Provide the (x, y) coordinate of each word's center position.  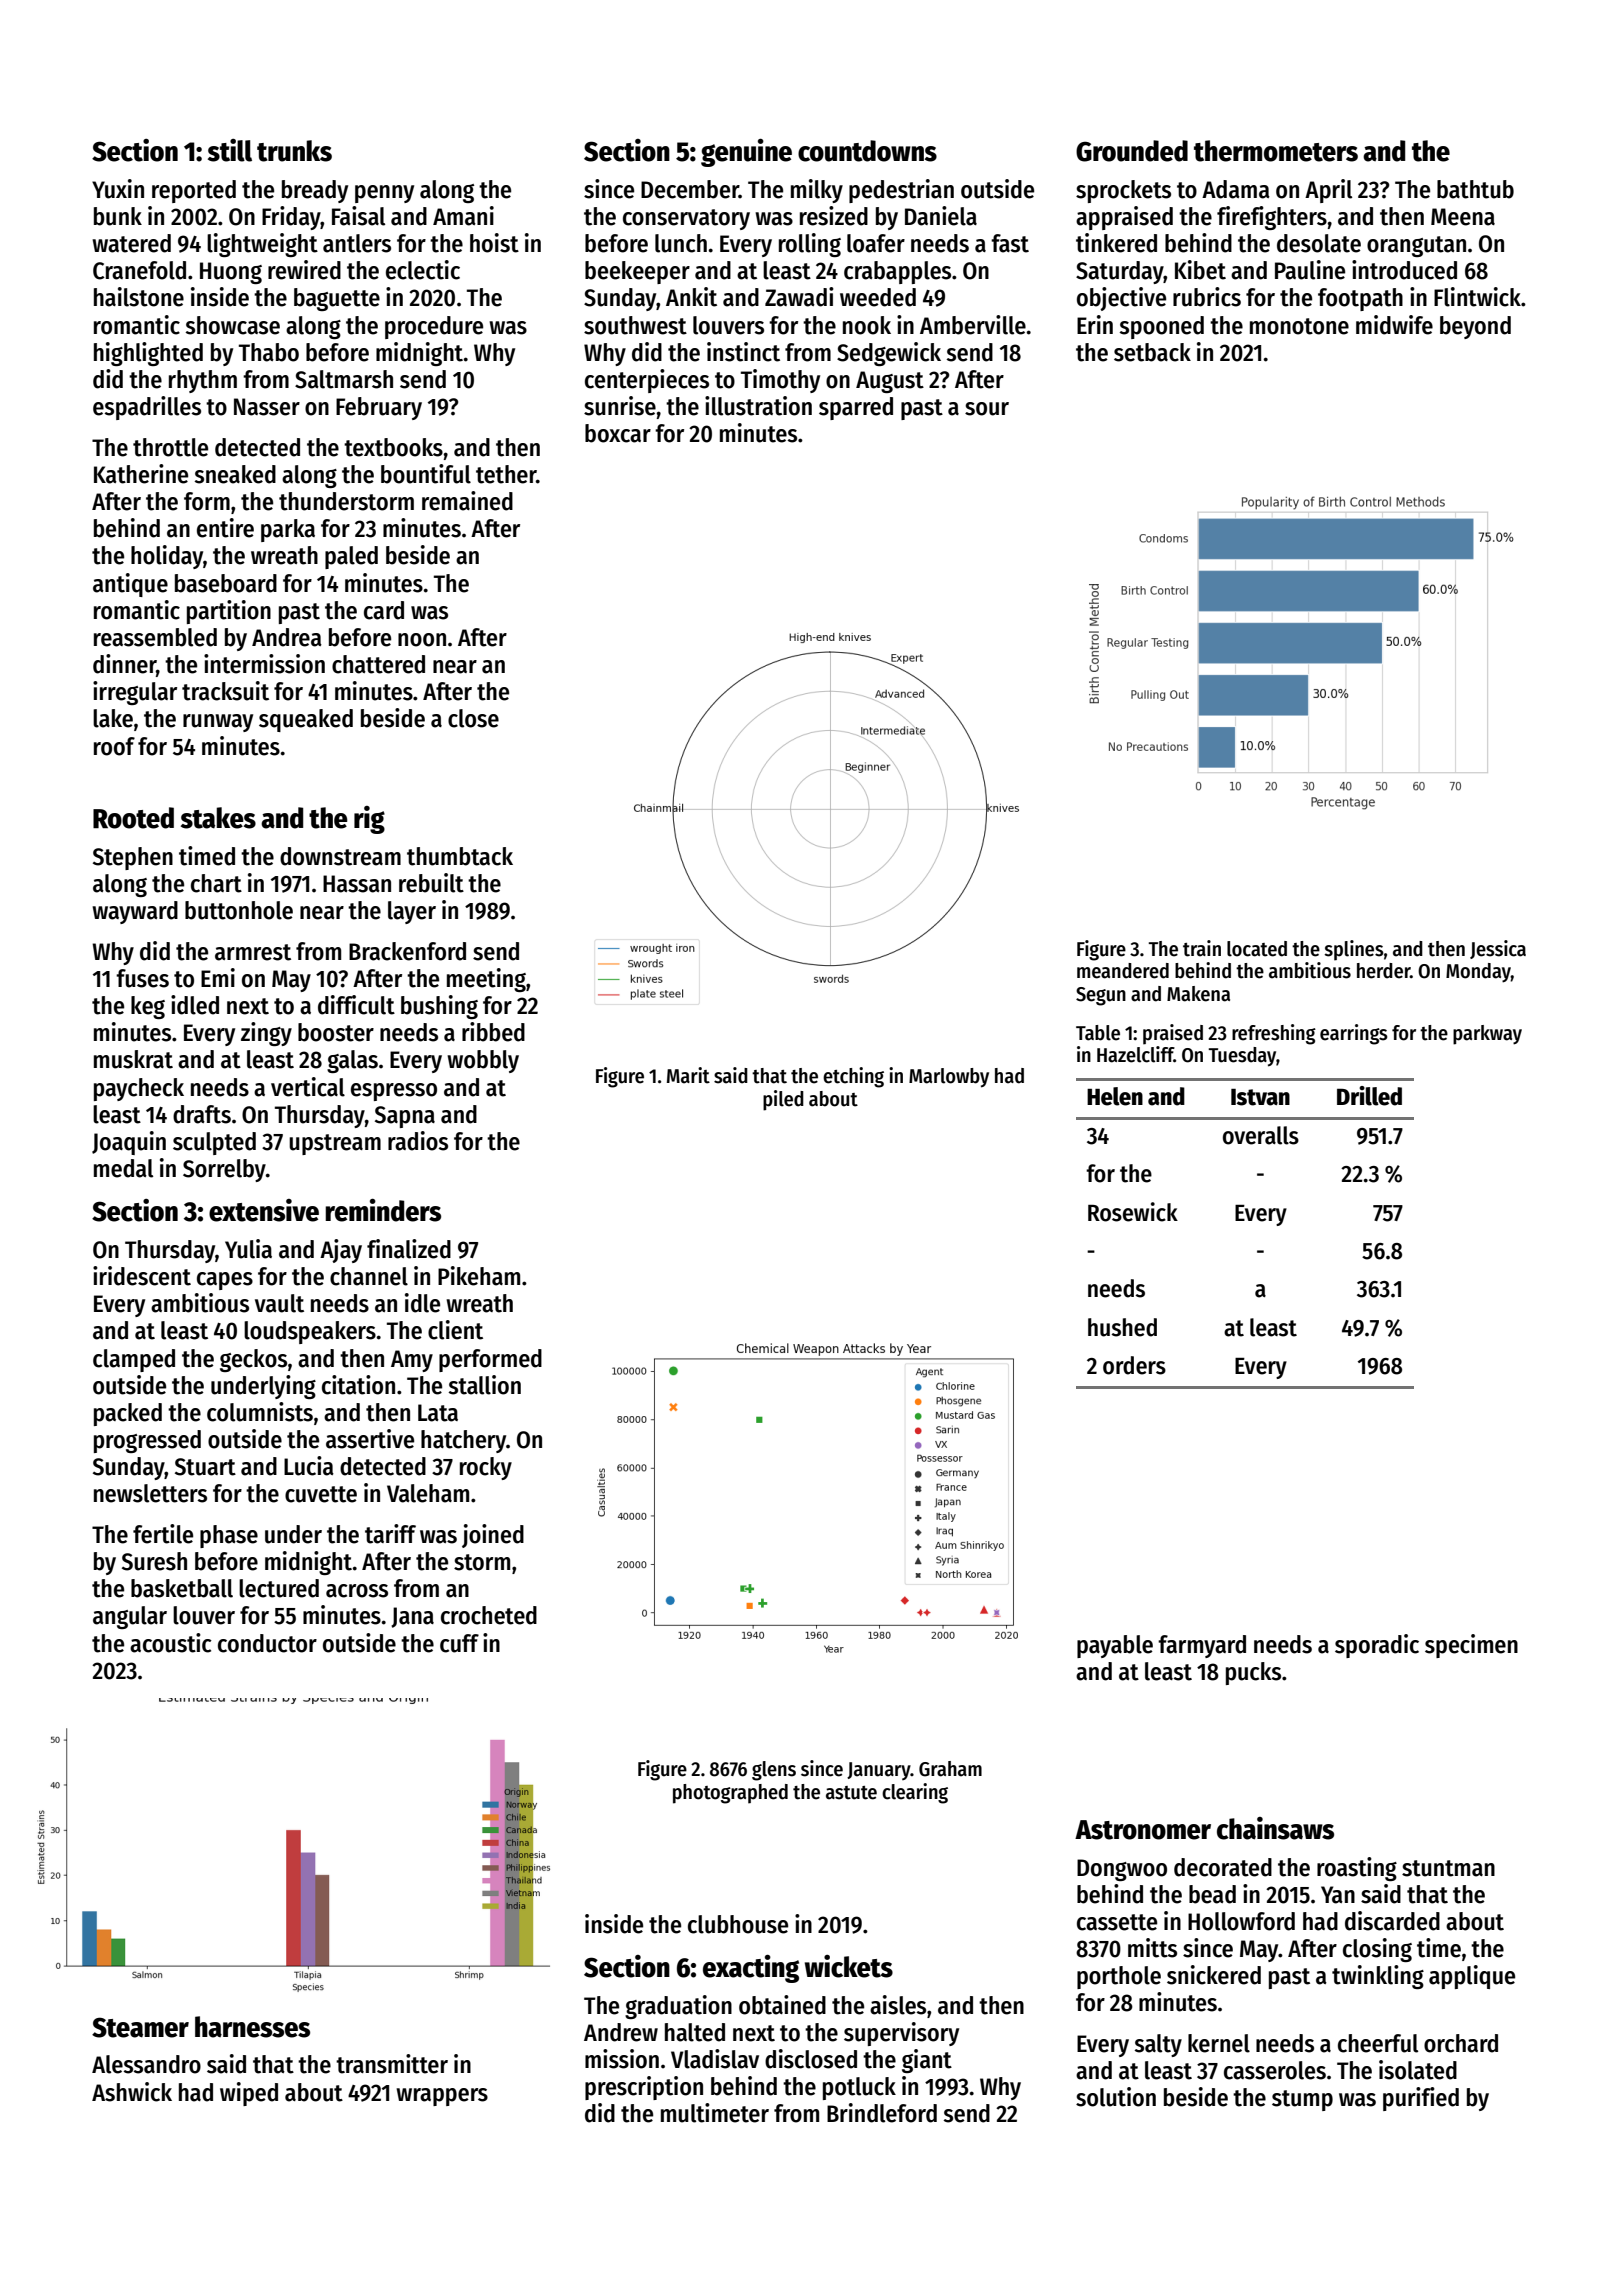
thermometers (1276, 151)
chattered (378, 664)
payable (1115, 1646)
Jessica (1498, 949)
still (230, 150)
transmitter (392, 2064)
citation (358, 1385)
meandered (1123, 971)
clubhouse (738, 1924)
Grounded (1132, 151)
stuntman (1448, 1868)
